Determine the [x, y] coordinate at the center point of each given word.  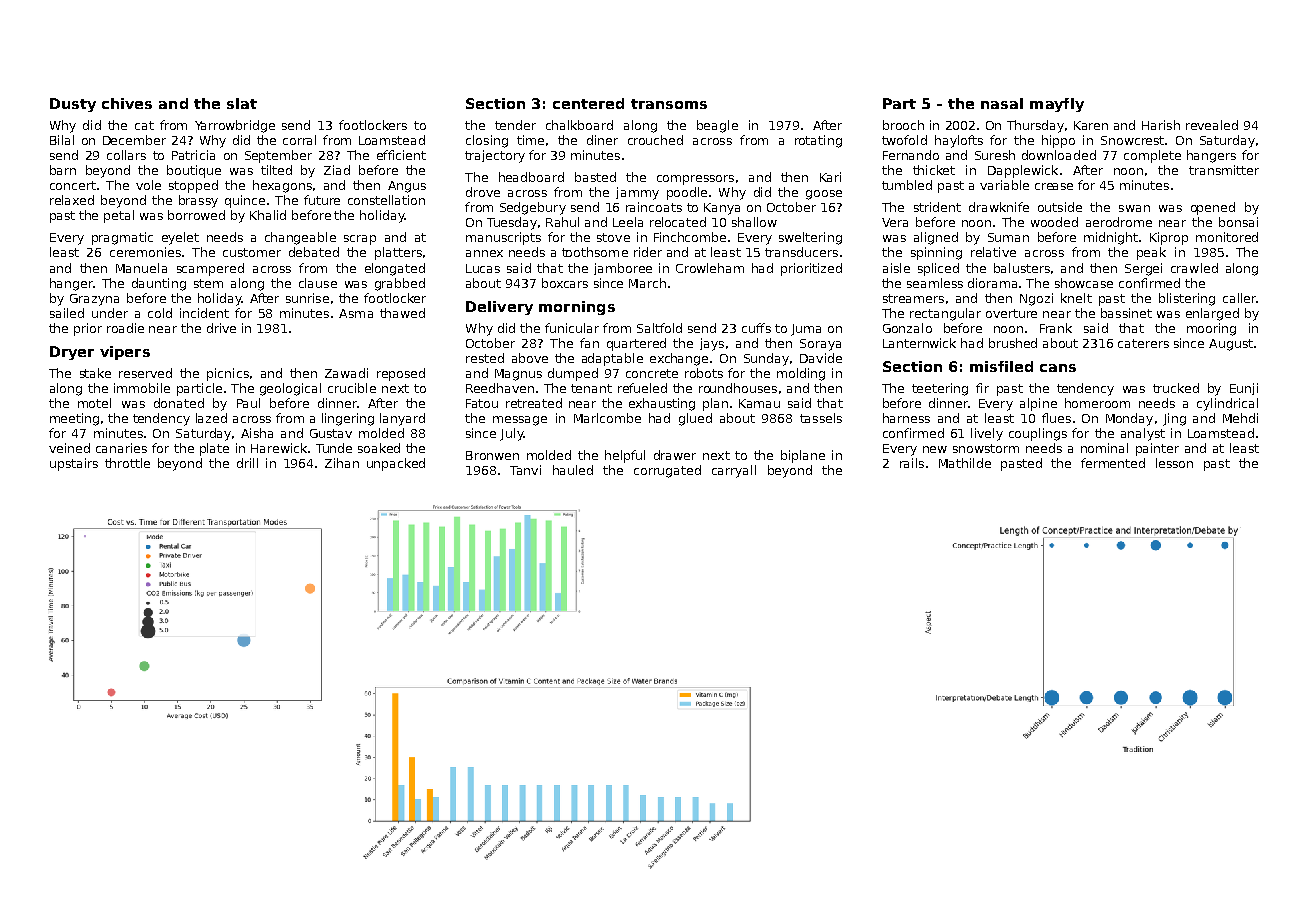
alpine [1038, 404]
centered [588, 103]
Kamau [759, 403]
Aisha [257, 433]
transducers [801, 252]
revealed [1212, 125]
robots [704, 373]
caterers [1143, 343]
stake [95, 373]
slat [242, 103]
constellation [386, 200]
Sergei [1143, 269]
